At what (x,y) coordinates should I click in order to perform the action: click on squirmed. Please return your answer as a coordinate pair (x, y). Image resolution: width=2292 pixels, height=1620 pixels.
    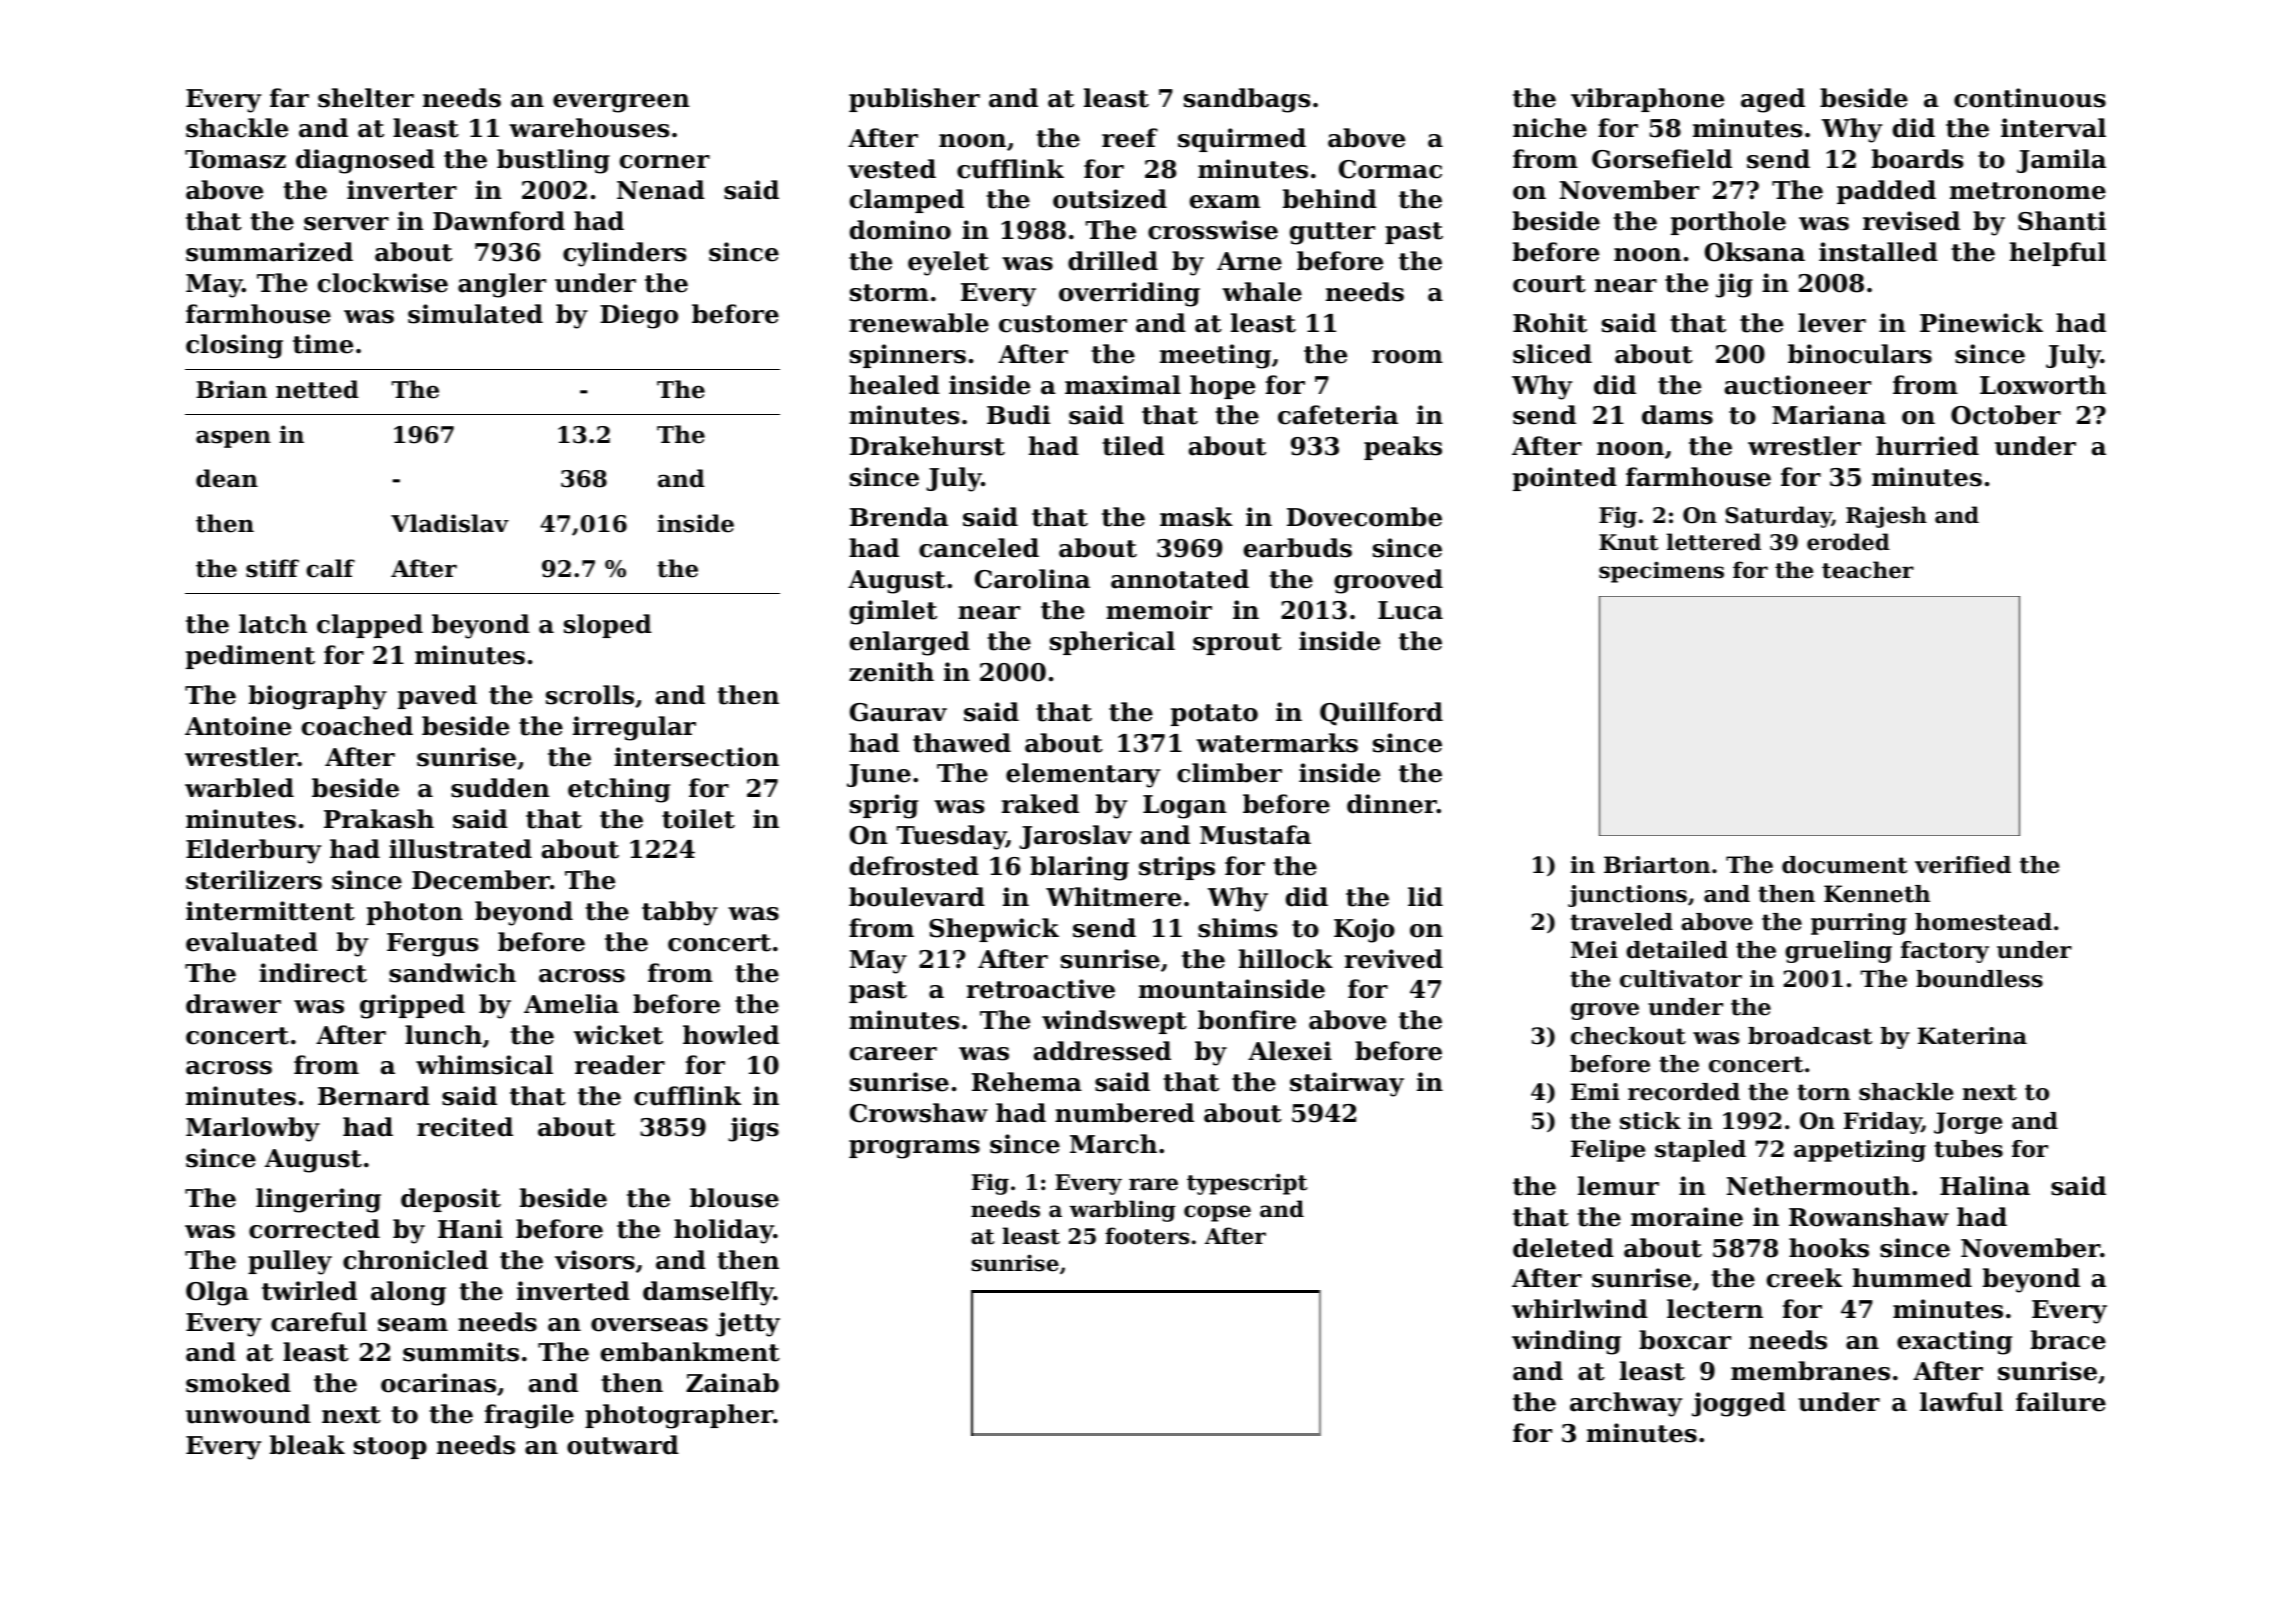
    Looking at the image, I should click on (1242, 140).
